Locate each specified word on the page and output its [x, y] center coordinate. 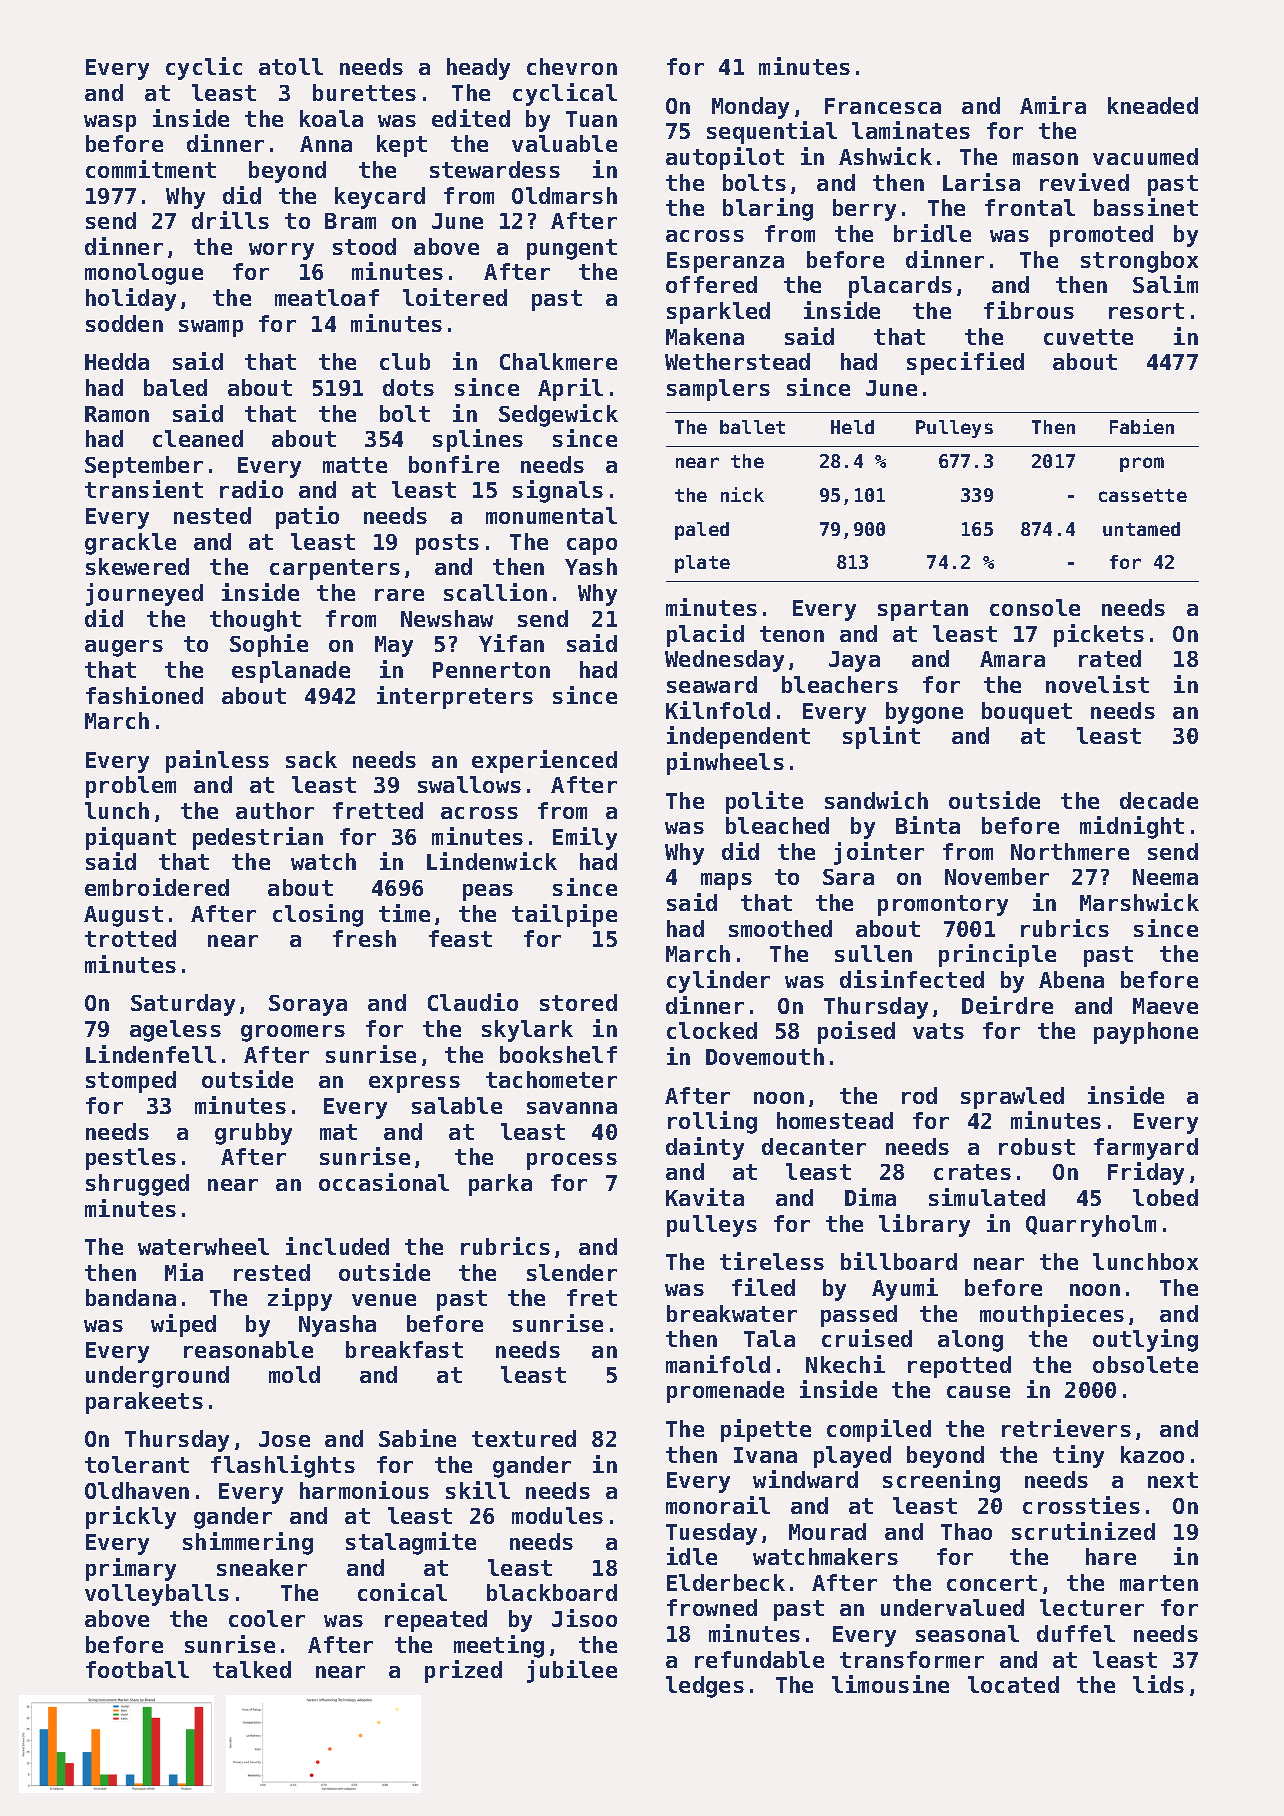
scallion [495, 592]
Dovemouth [765, 1056]
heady [478, 69]
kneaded [1153, 105]
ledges [705, 1687]
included [337, 1246]
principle [997, 955]
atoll [291, 66]
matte [355, 465]
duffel [1076, 1633]
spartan [923, 610]
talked [252, 1669]
